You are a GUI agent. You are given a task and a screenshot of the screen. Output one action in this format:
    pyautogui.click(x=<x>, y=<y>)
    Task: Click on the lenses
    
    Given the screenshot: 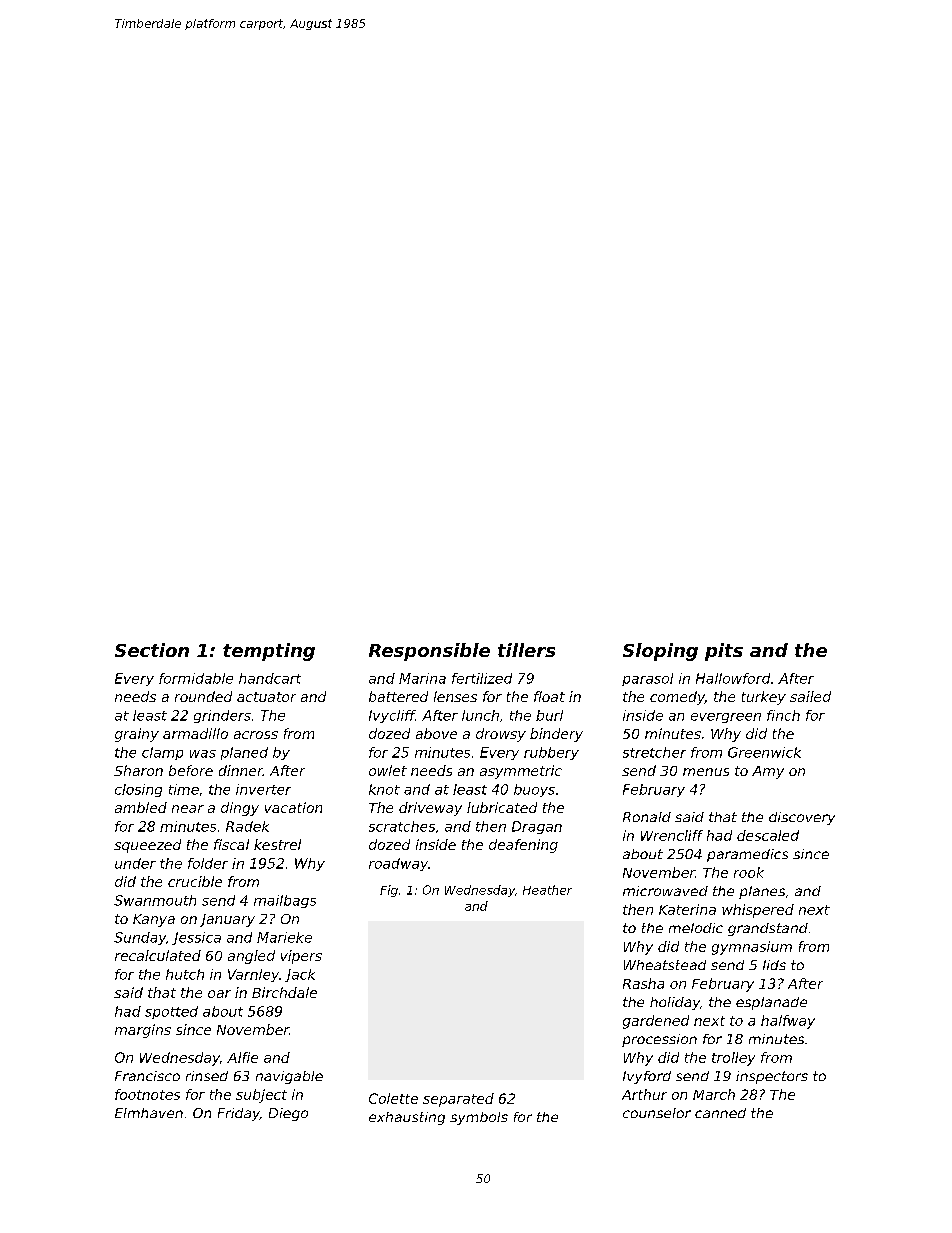 What is the action you would take?
    pyautogui.click(x=455, y=696)
